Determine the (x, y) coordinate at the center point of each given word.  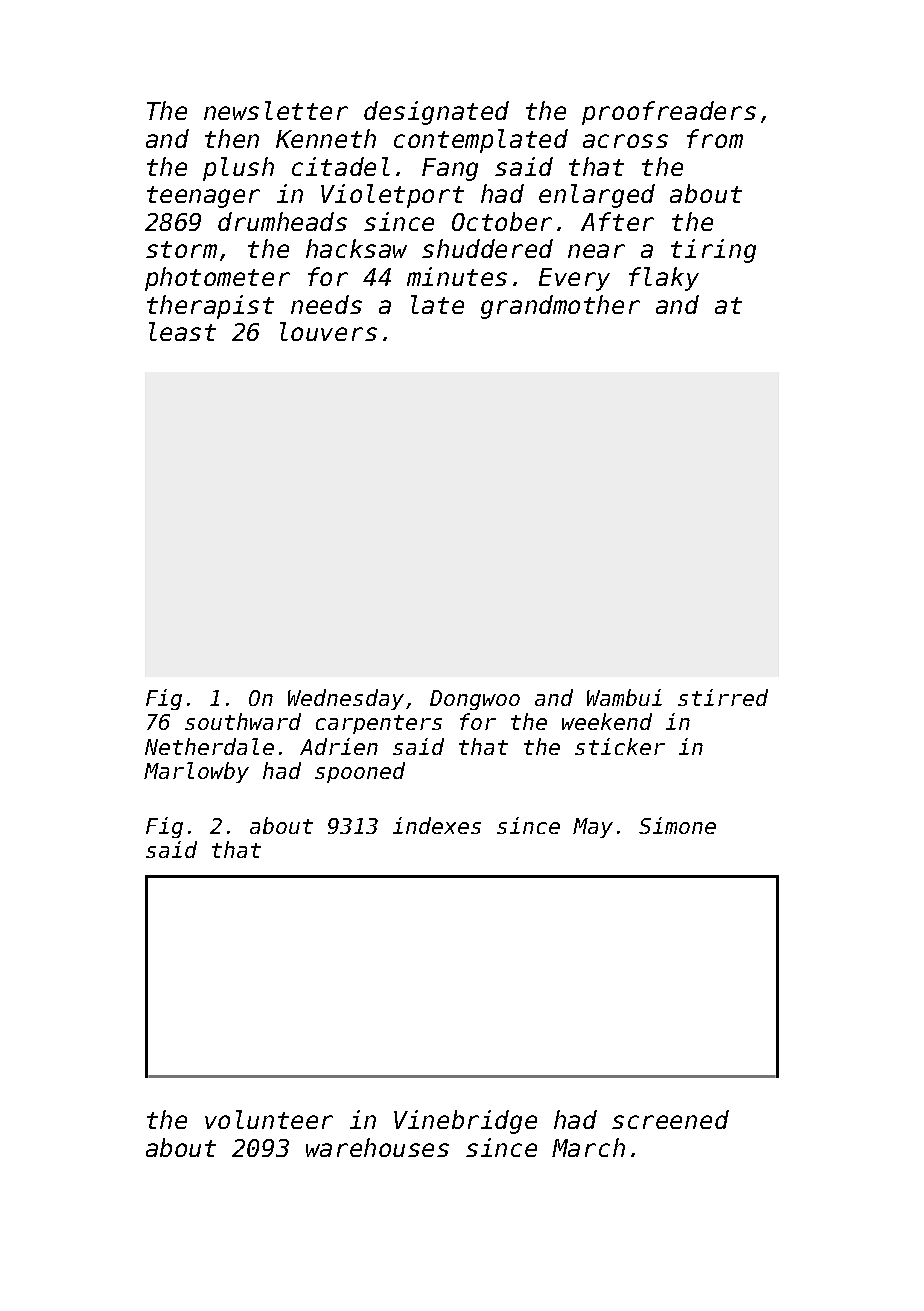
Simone (677, 825)
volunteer (269, 1119)
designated (436, 113)
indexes (437, 825)
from (715, 138)
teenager (203, 197)
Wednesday (346, 699)
